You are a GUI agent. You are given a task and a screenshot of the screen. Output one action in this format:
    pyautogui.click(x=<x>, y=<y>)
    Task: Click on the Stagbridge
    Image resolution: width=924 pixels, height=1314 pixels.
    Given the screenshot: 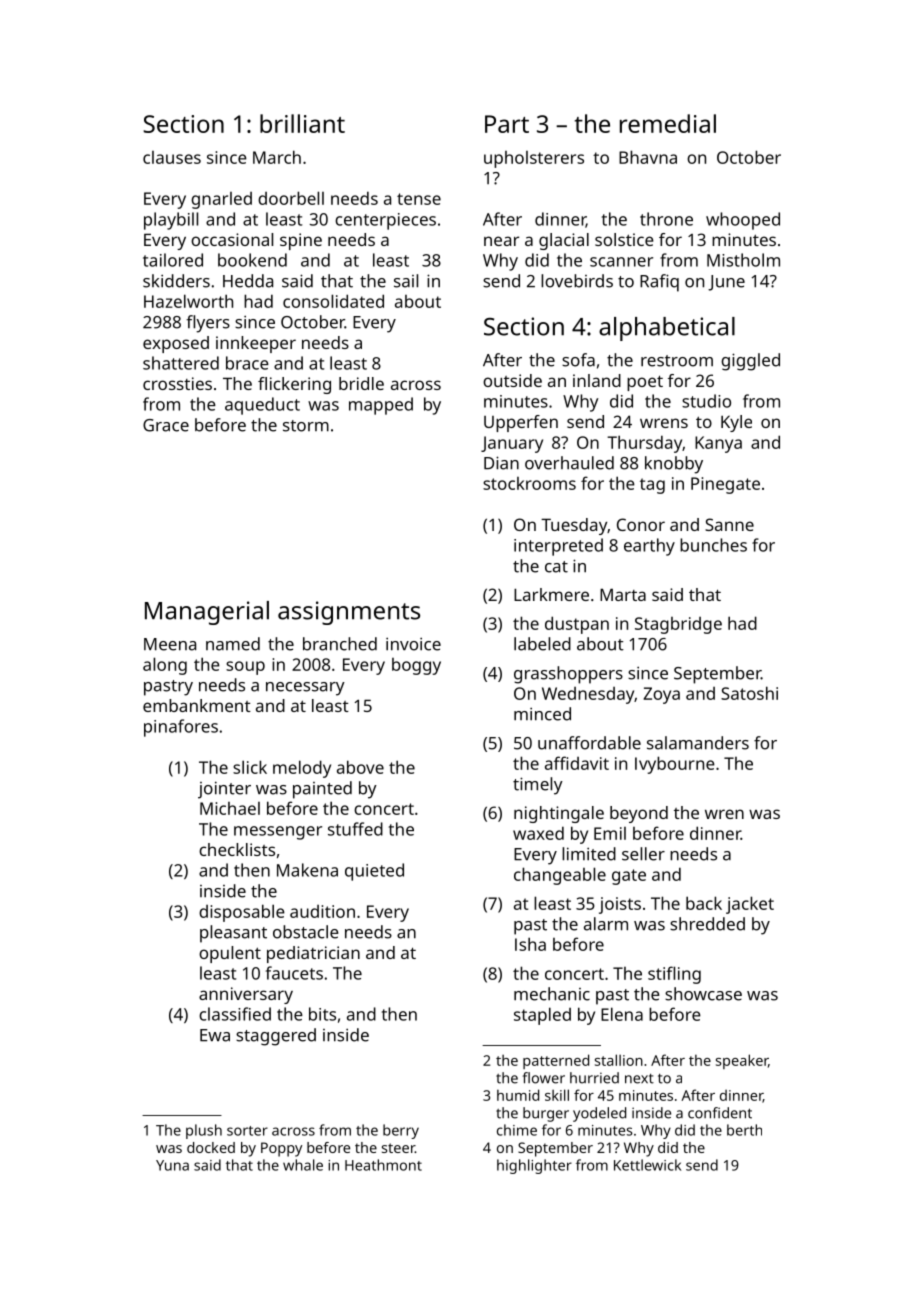 What is the action you would take?
    pyautogui.click(x=678, y=625)
